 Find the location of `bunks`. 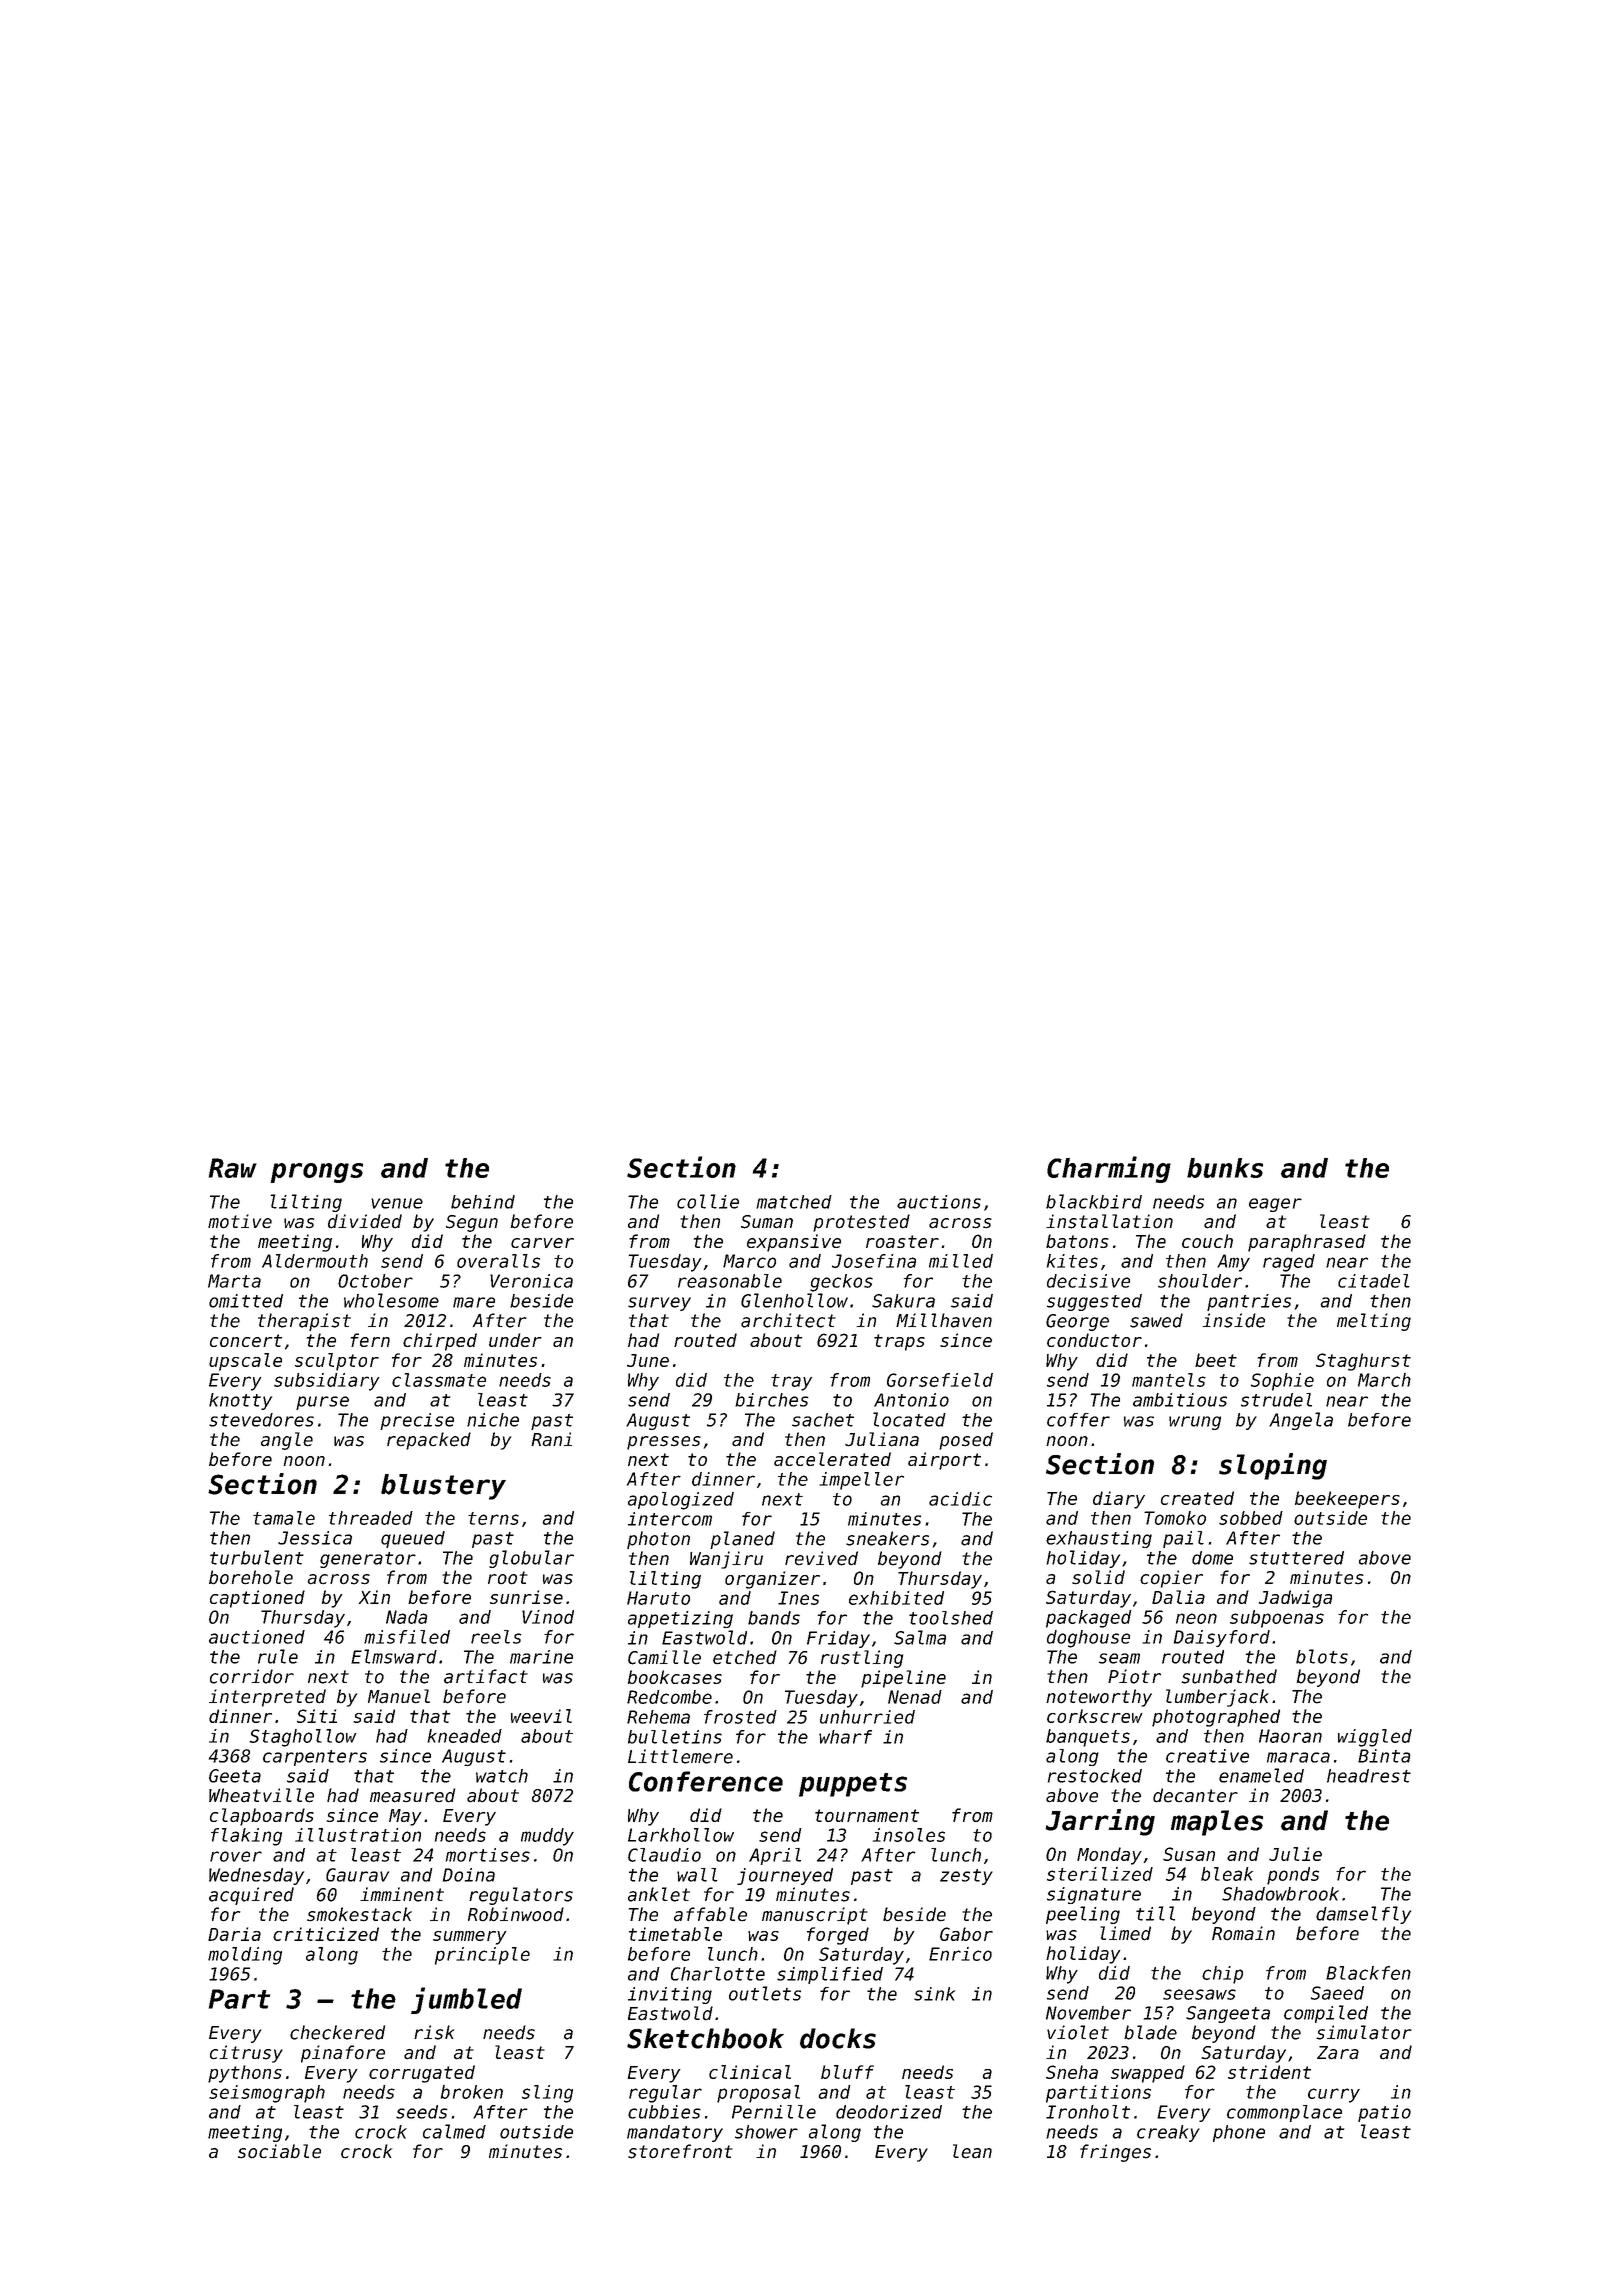

bunks is located at coordinates (1225, 1168).
